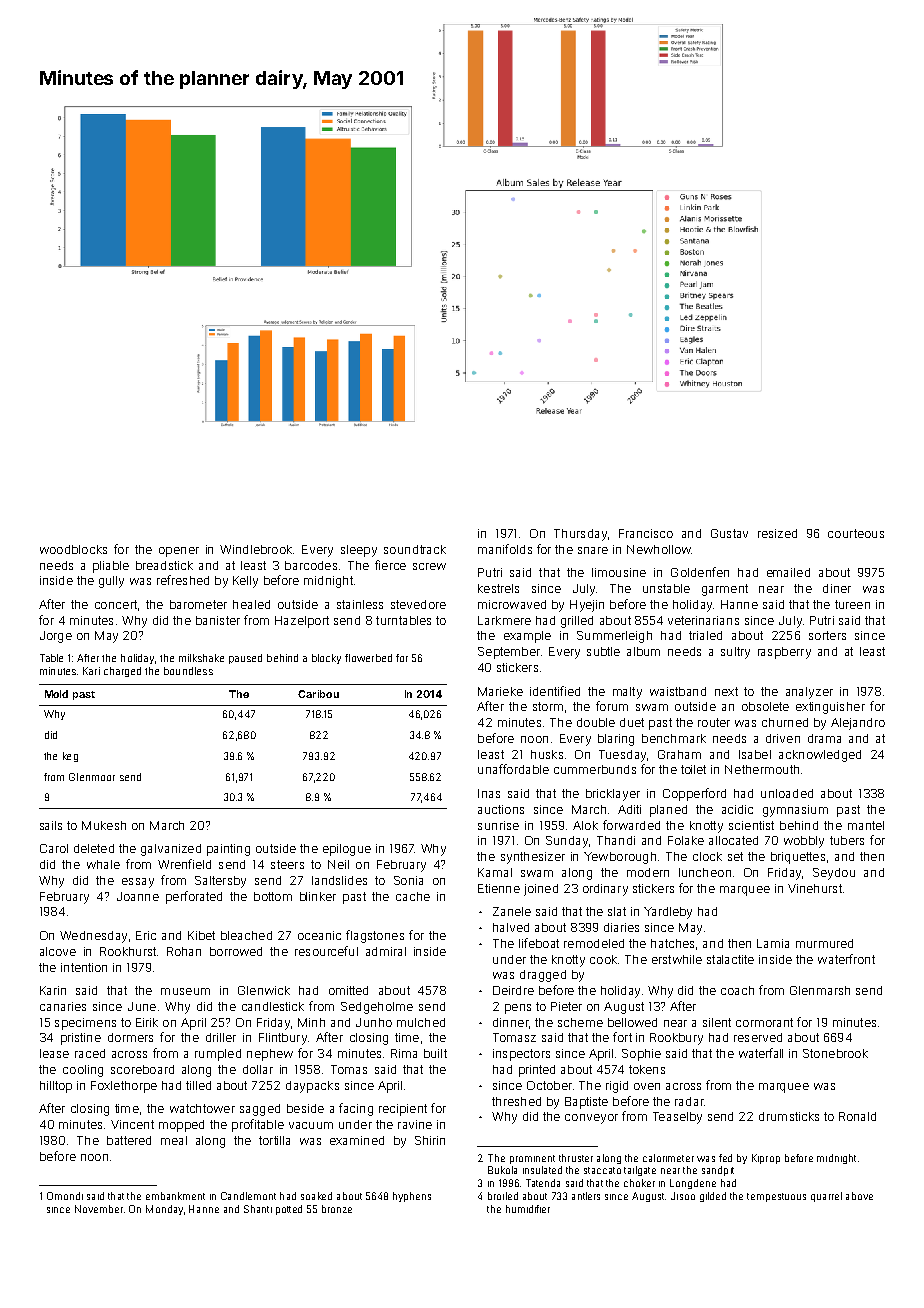 This document has width=924, height=1308. Describe the element at coordinates (835, 1053) in the document. I see `Stonebrook` at that location.
